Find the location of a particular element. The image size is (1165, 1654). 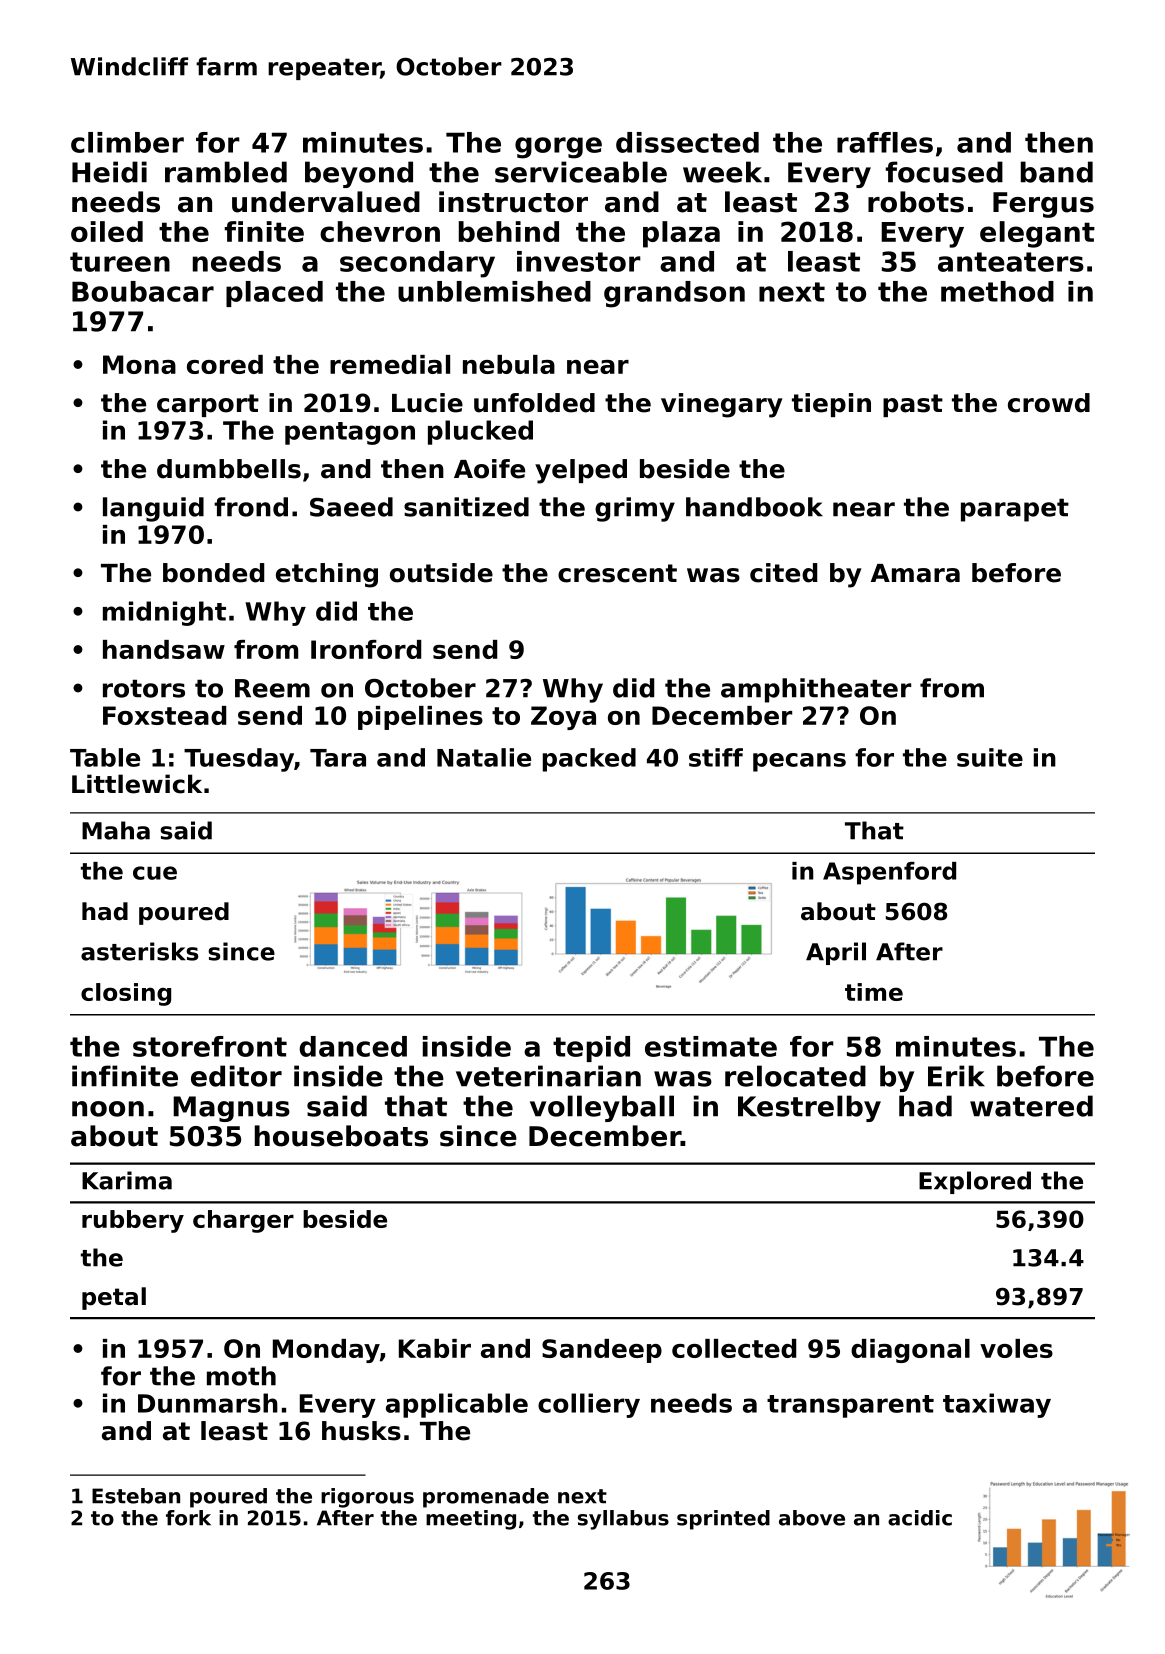

past is located at coordinates (913, 405).
